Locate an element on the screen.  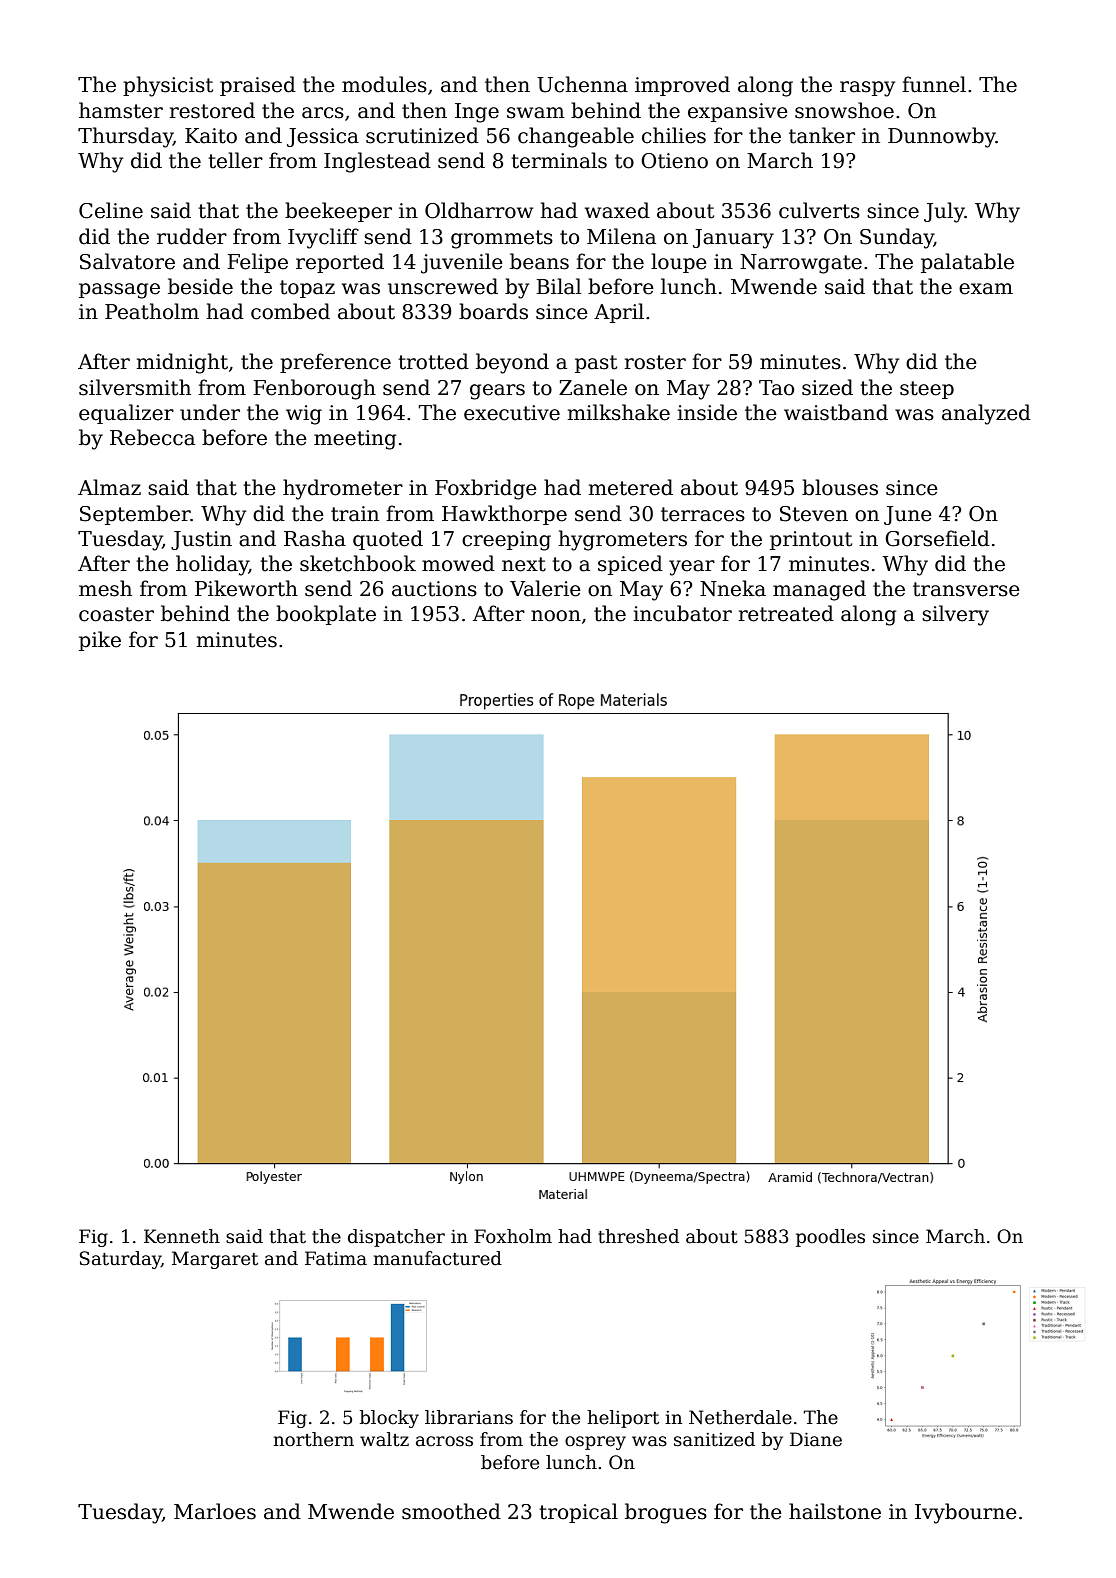
noon is located at coordinates (556, 616).
